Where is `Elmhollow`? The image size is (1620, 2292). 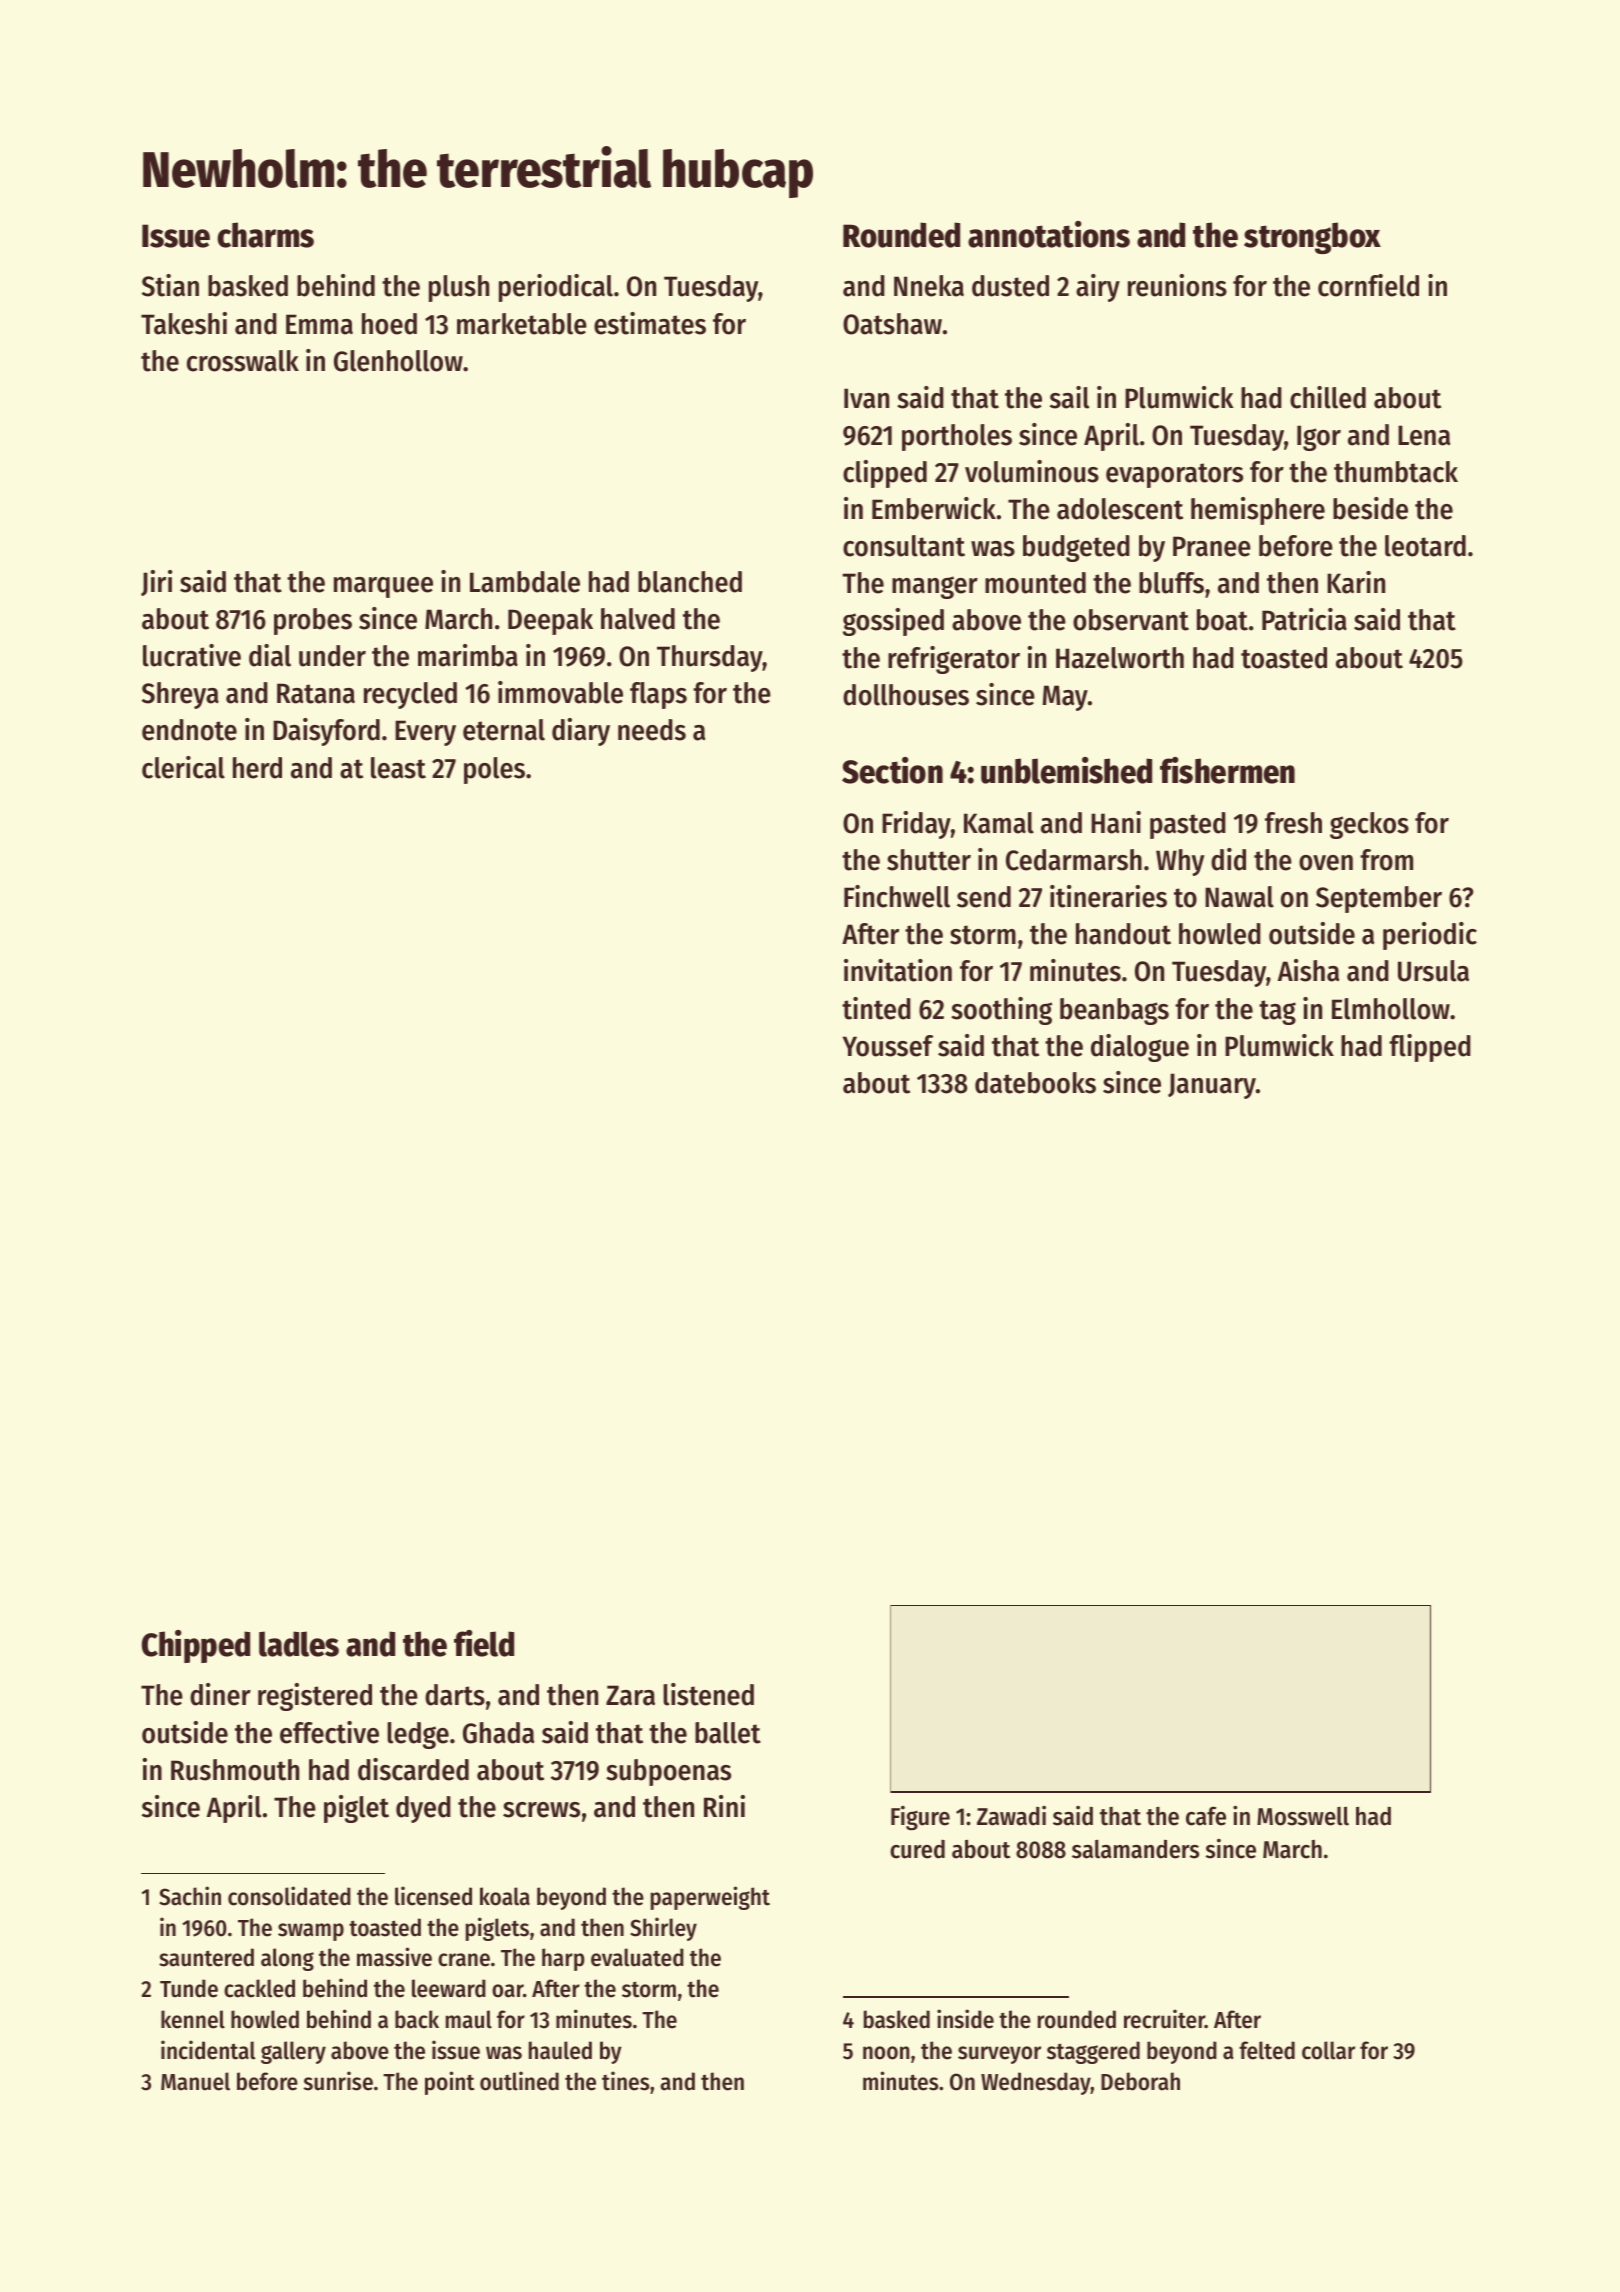 Elmhollow is located at coordinates (1391, 1009).
